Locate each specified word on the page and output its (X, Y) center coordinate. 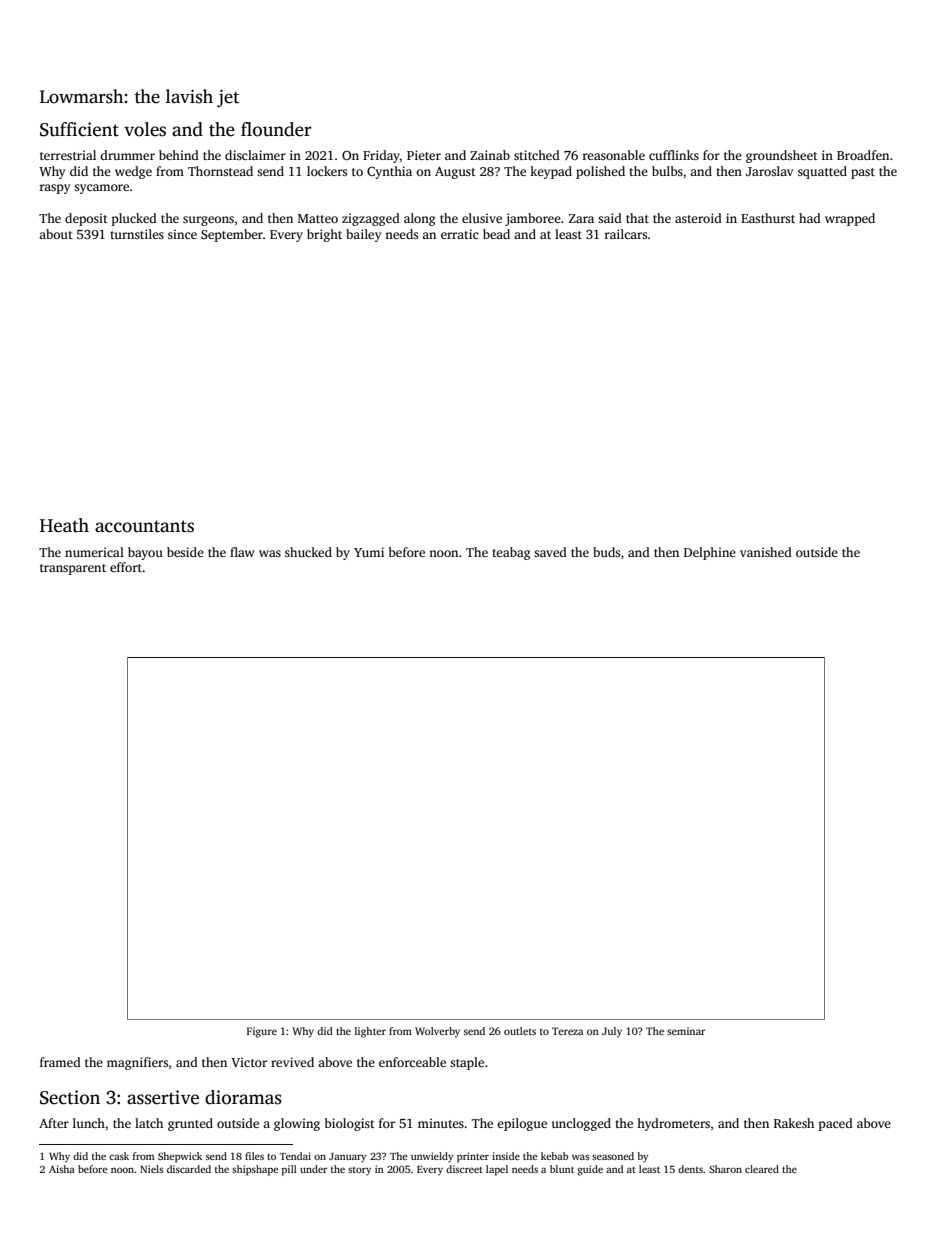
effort (126, 567)
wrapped (850, 219)
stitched (537, 155)
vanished (766, 552)
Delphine (710, 553)
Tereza (567, 1031)
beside (185, 552)
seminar (686, 1031)
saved (550, 552)
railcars (625, 234)
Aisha (62, 1169)
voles (145, 129)
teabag (511, 553)
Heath (64, 525)
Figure (262, 1032)
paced (836, 1124)
